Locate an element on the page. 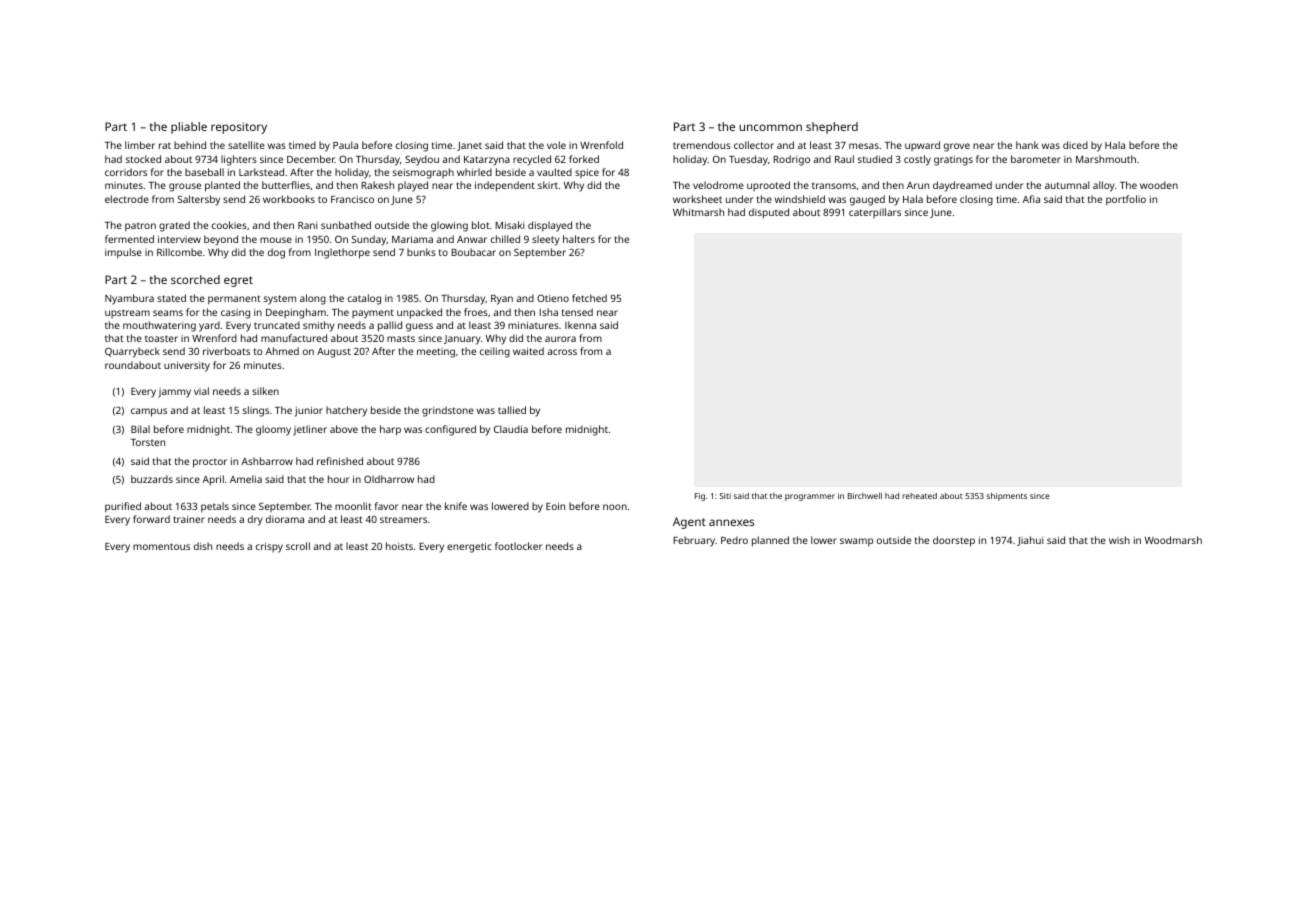 Image resolution: width=1308 pixels, height=924 pixels. mouthwatering is located at coordinates (159, 326).
